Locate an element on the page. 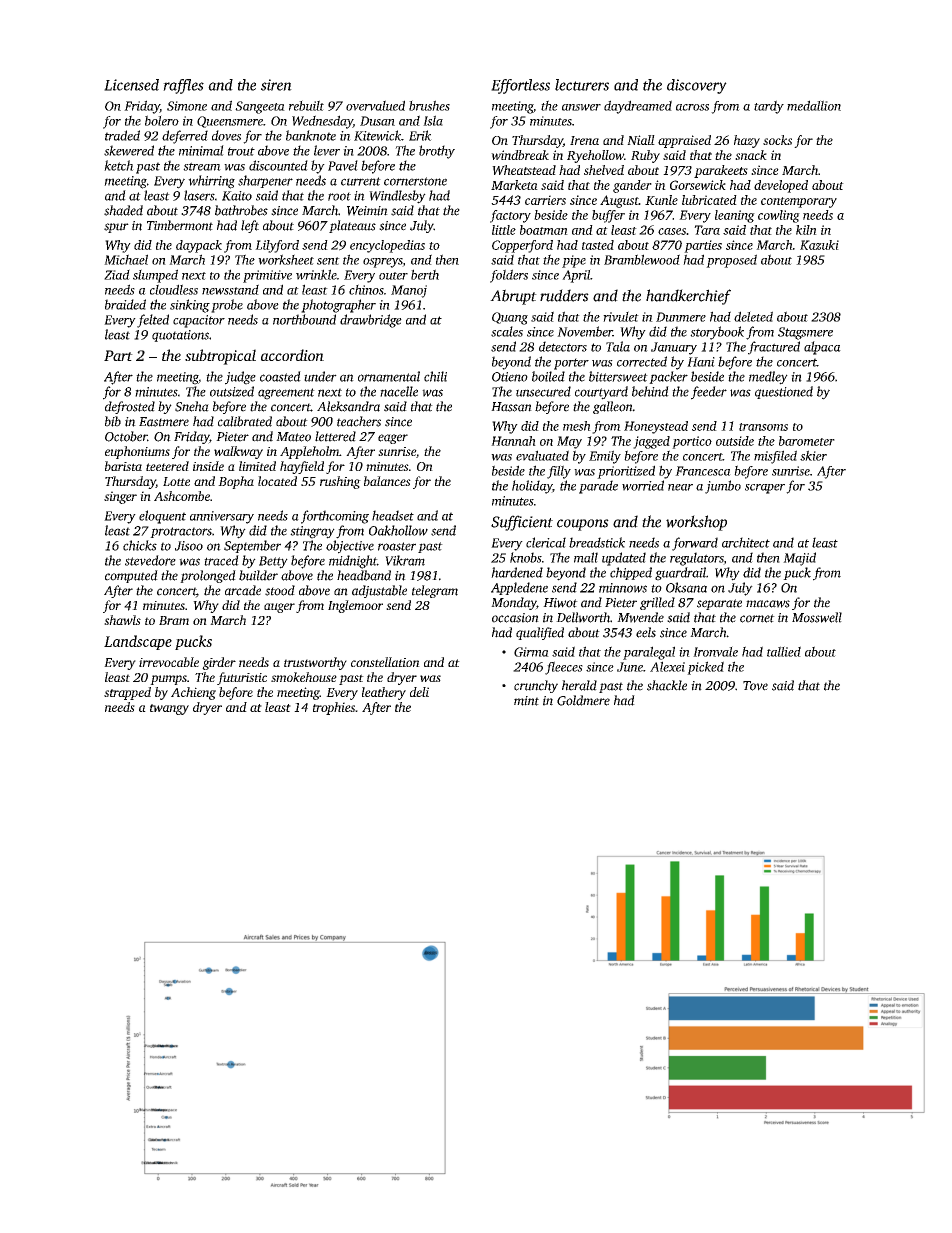 This document has width=952, height=1233. handkerchief is located at coordinates (688, 297).
